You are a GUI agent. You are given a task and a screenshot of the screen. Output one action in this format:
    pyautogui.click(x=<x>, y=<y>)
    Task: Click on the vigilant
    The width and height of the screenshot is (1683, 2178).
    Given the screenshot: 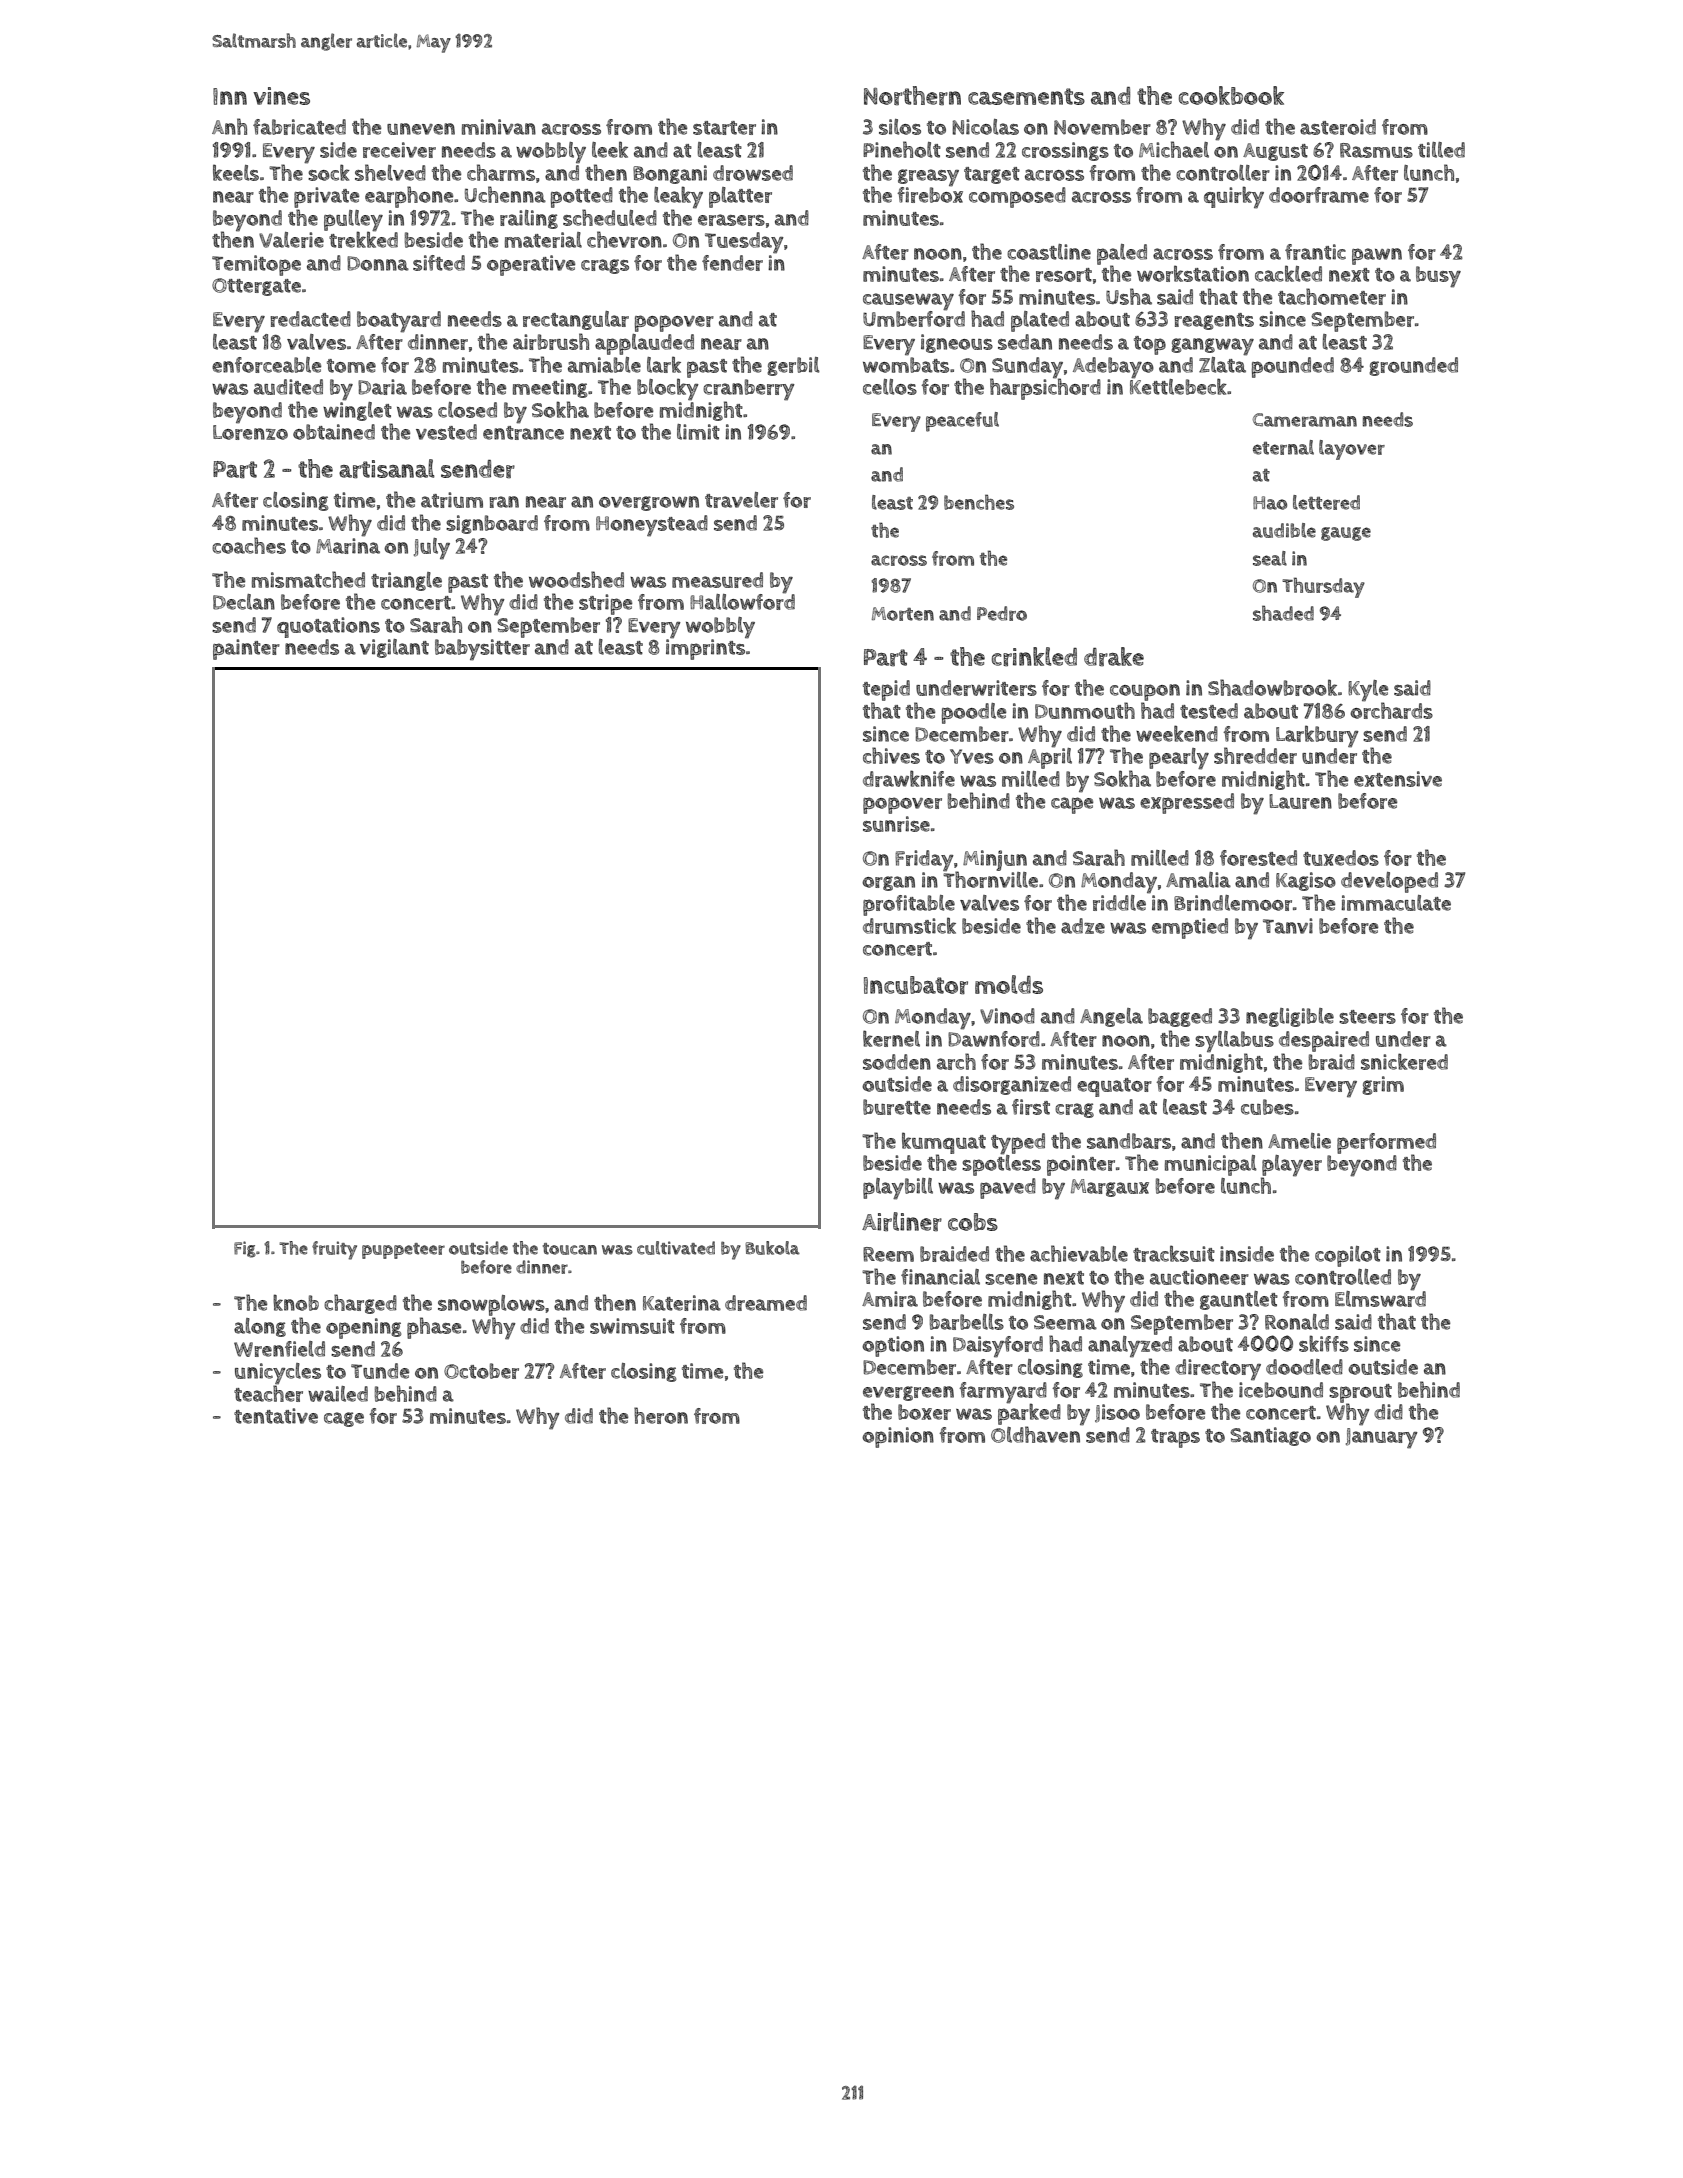 What is the action you would take?
    pyautogui.click(x=394, y=648)
